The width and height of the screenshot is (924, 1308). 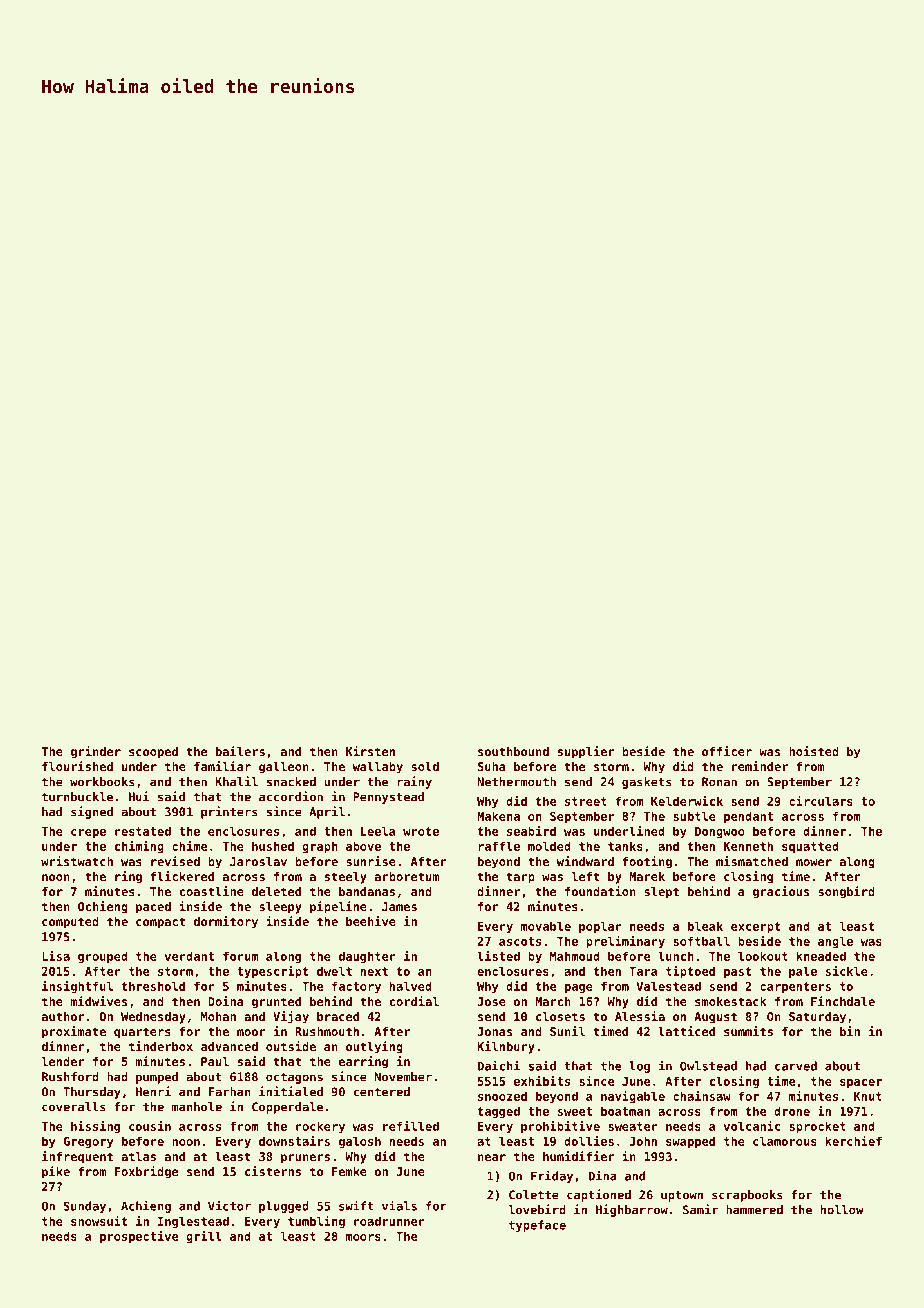 What do you see at coordinates (63, 1061) in the screenshot?
I see `lender` at bounding box center [63, 1061].
